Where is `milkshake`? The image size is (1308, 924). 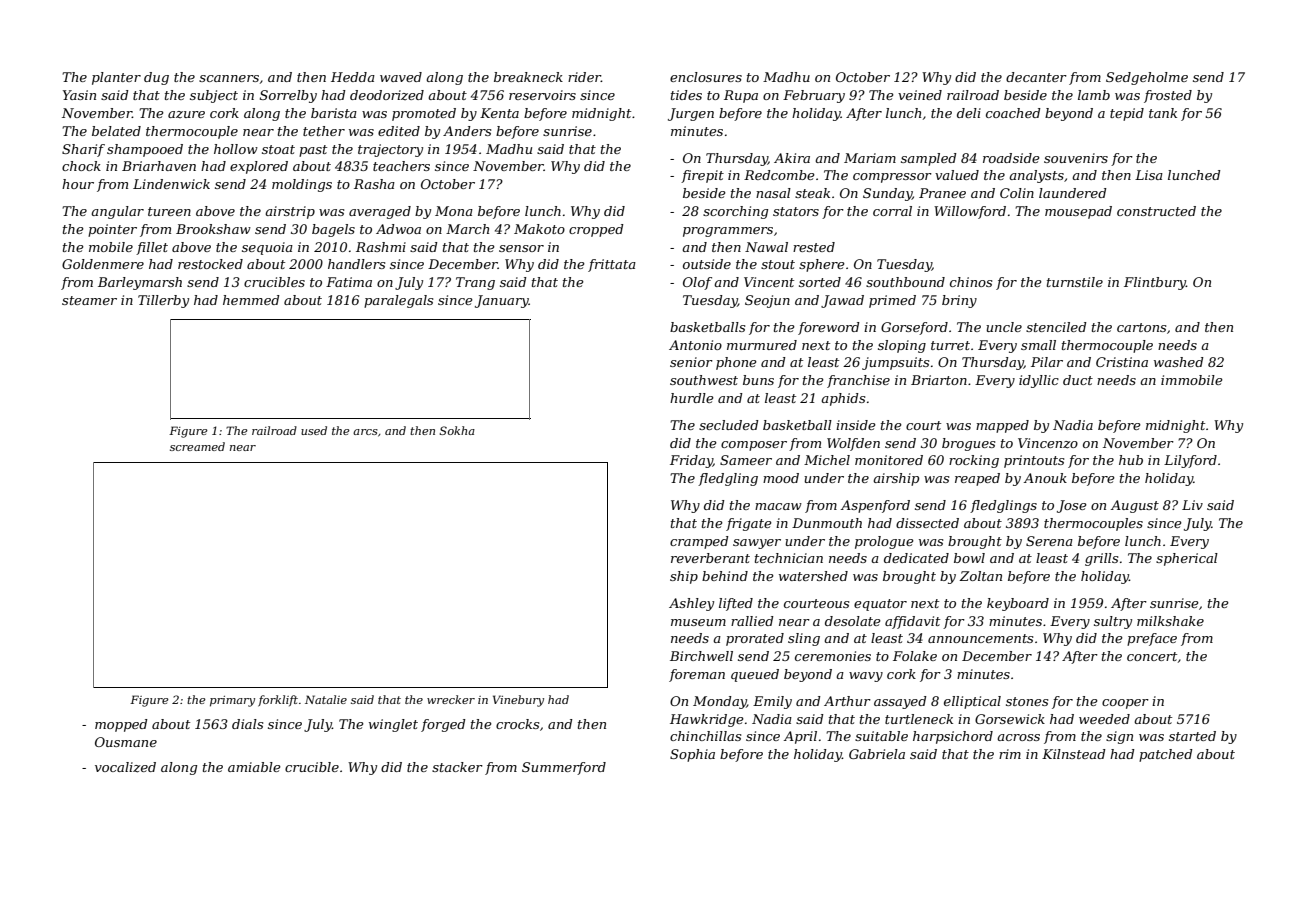 milkshake is located at coordinates (1170, 621).
